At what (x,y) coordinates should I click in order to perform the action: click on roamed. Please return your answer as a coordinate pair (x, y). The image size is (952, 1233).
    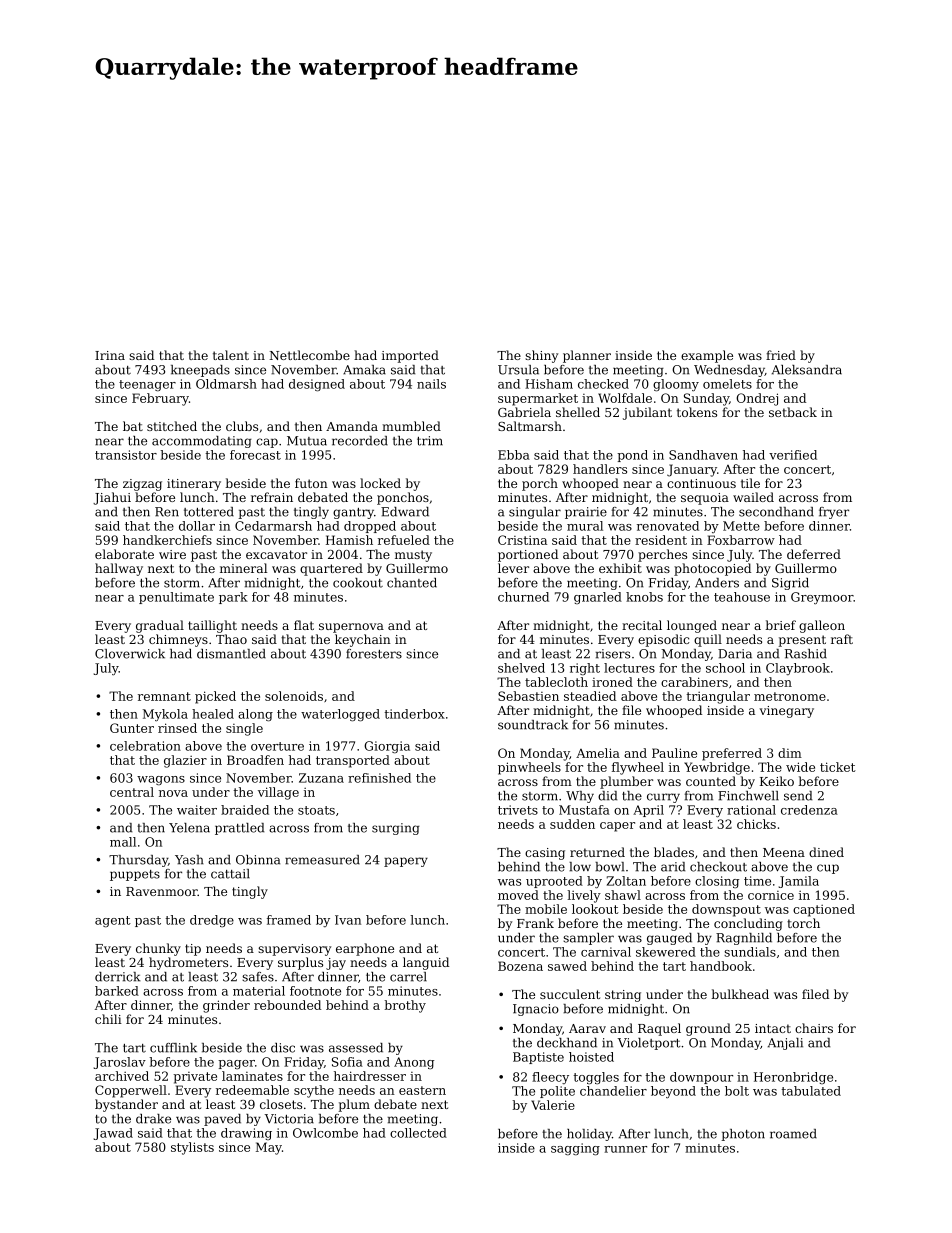
    Looking at the image, I should click on (793, 1134).
